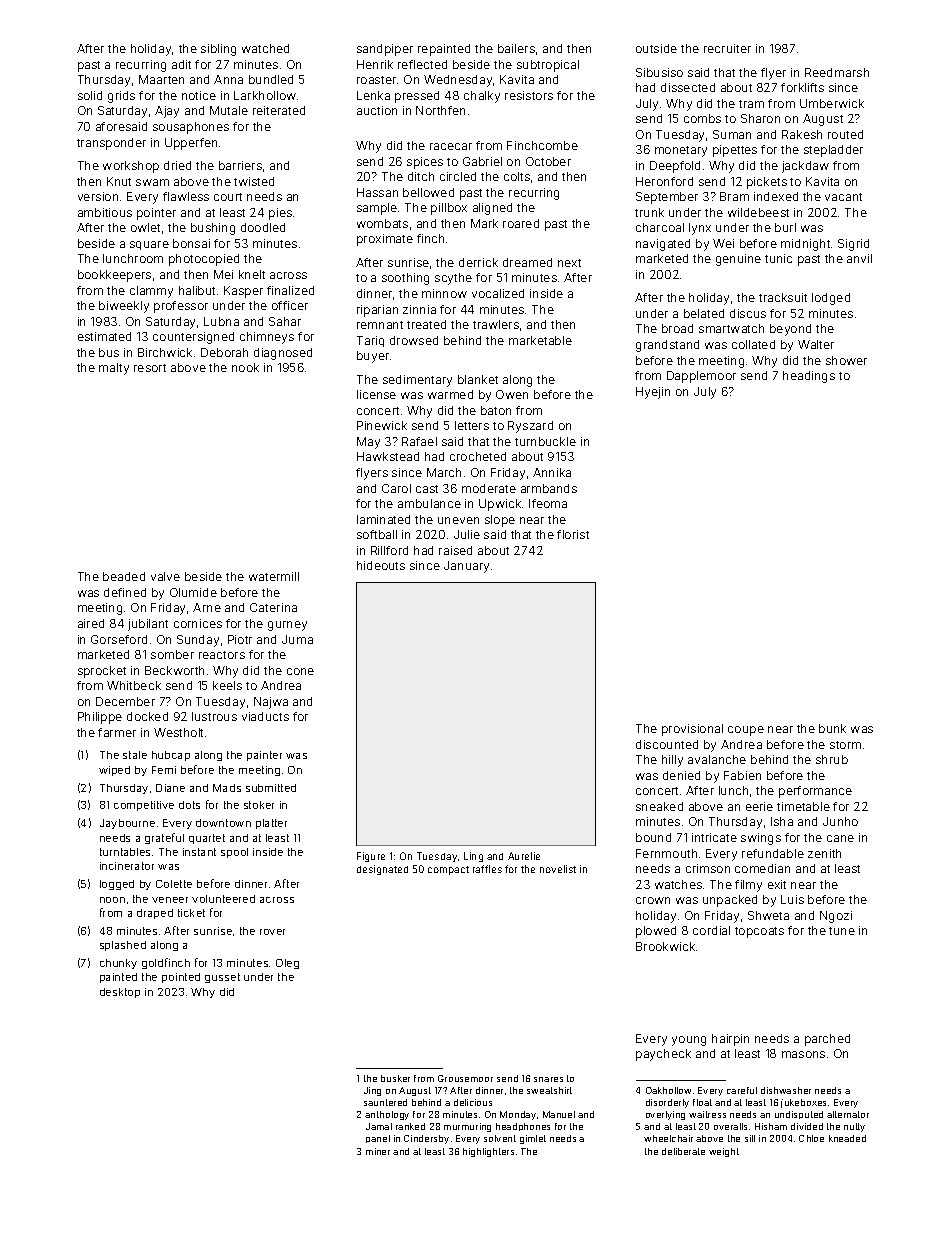  Describe the element at coordinates (455, 550) in the page. I see `raised` at that location.
